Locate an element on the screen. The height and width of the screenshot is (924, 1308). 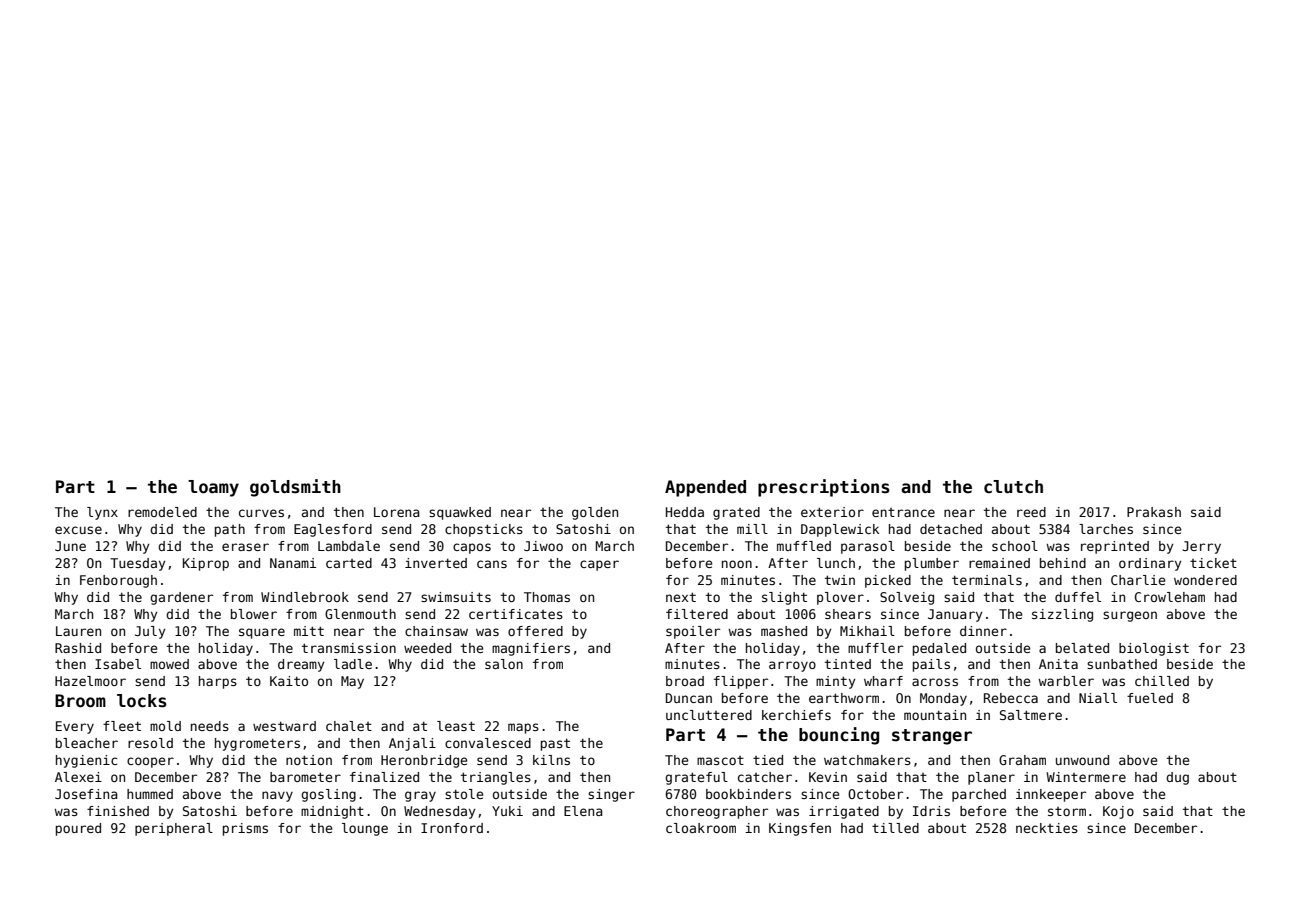
duffel is located at coordinates (1078, 597).
